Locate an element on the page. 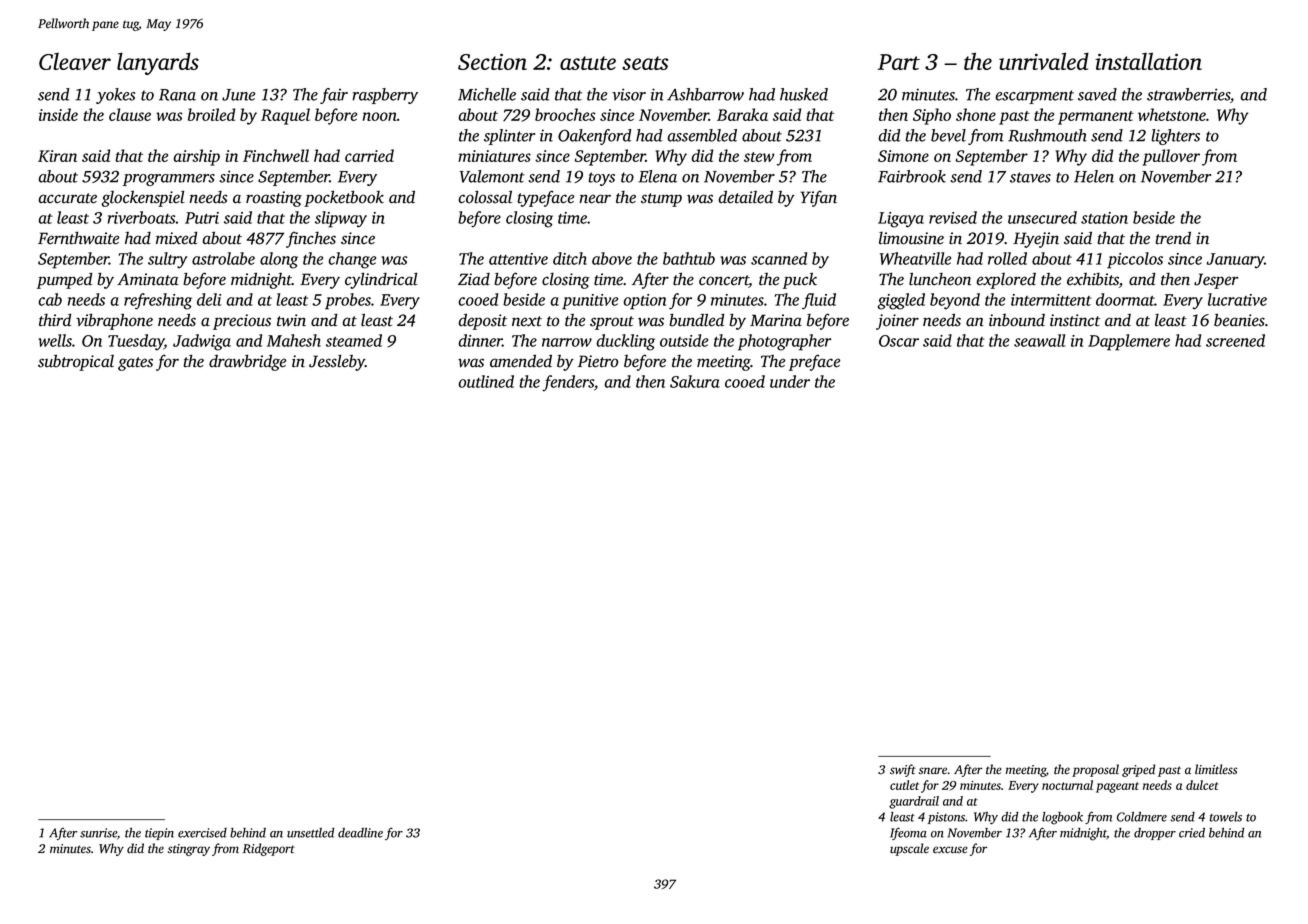 The image size is (1308, 924). inside is located at coordinates (58, 114).
